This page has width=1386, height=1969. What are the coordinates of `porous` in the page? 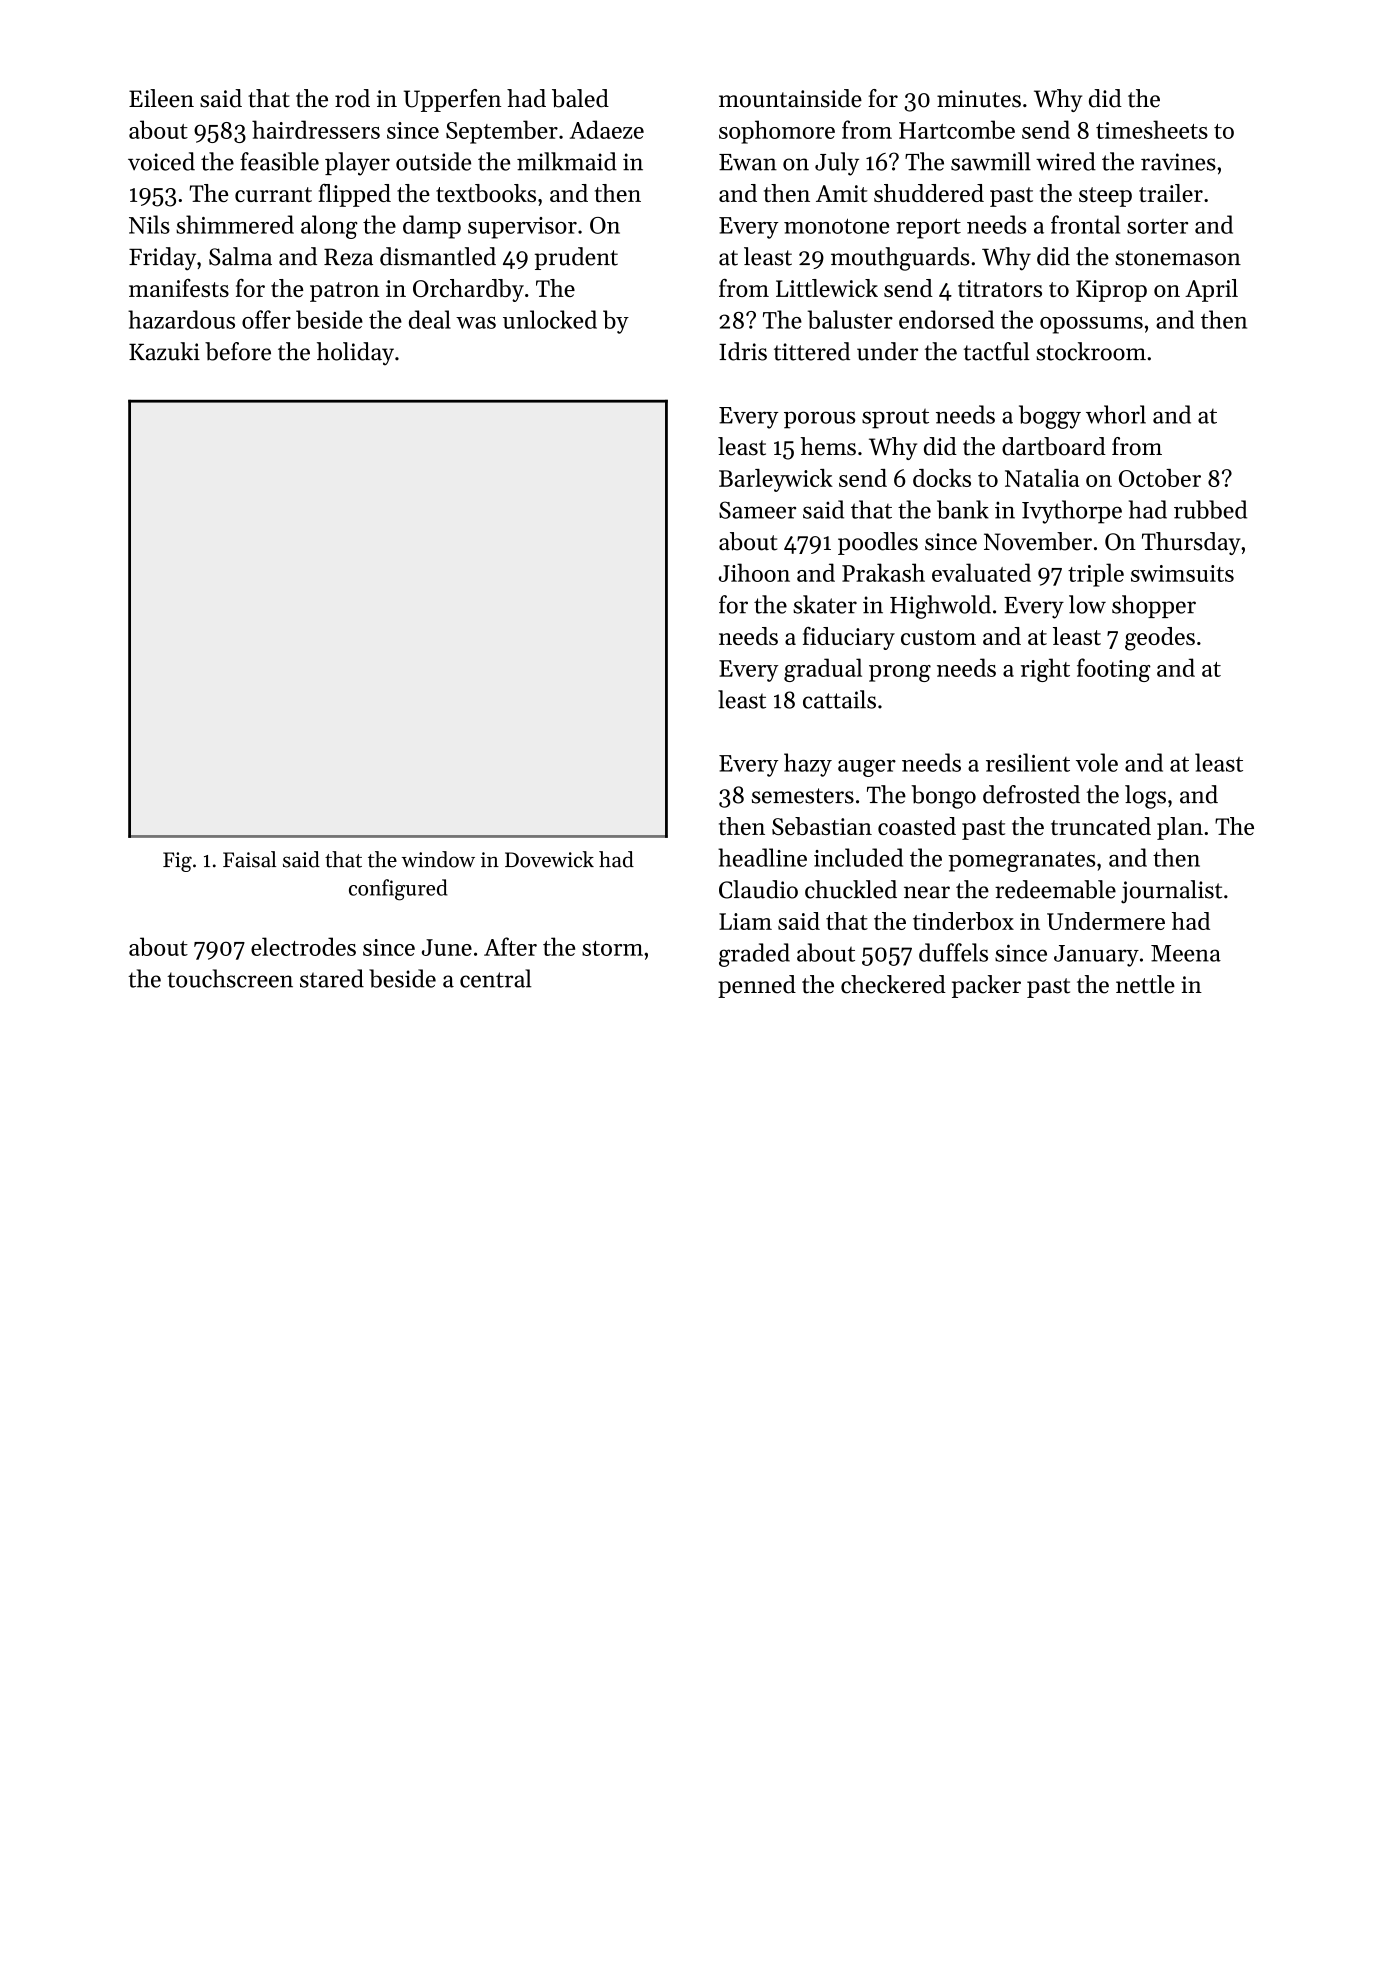 It's located at (819, 420).
